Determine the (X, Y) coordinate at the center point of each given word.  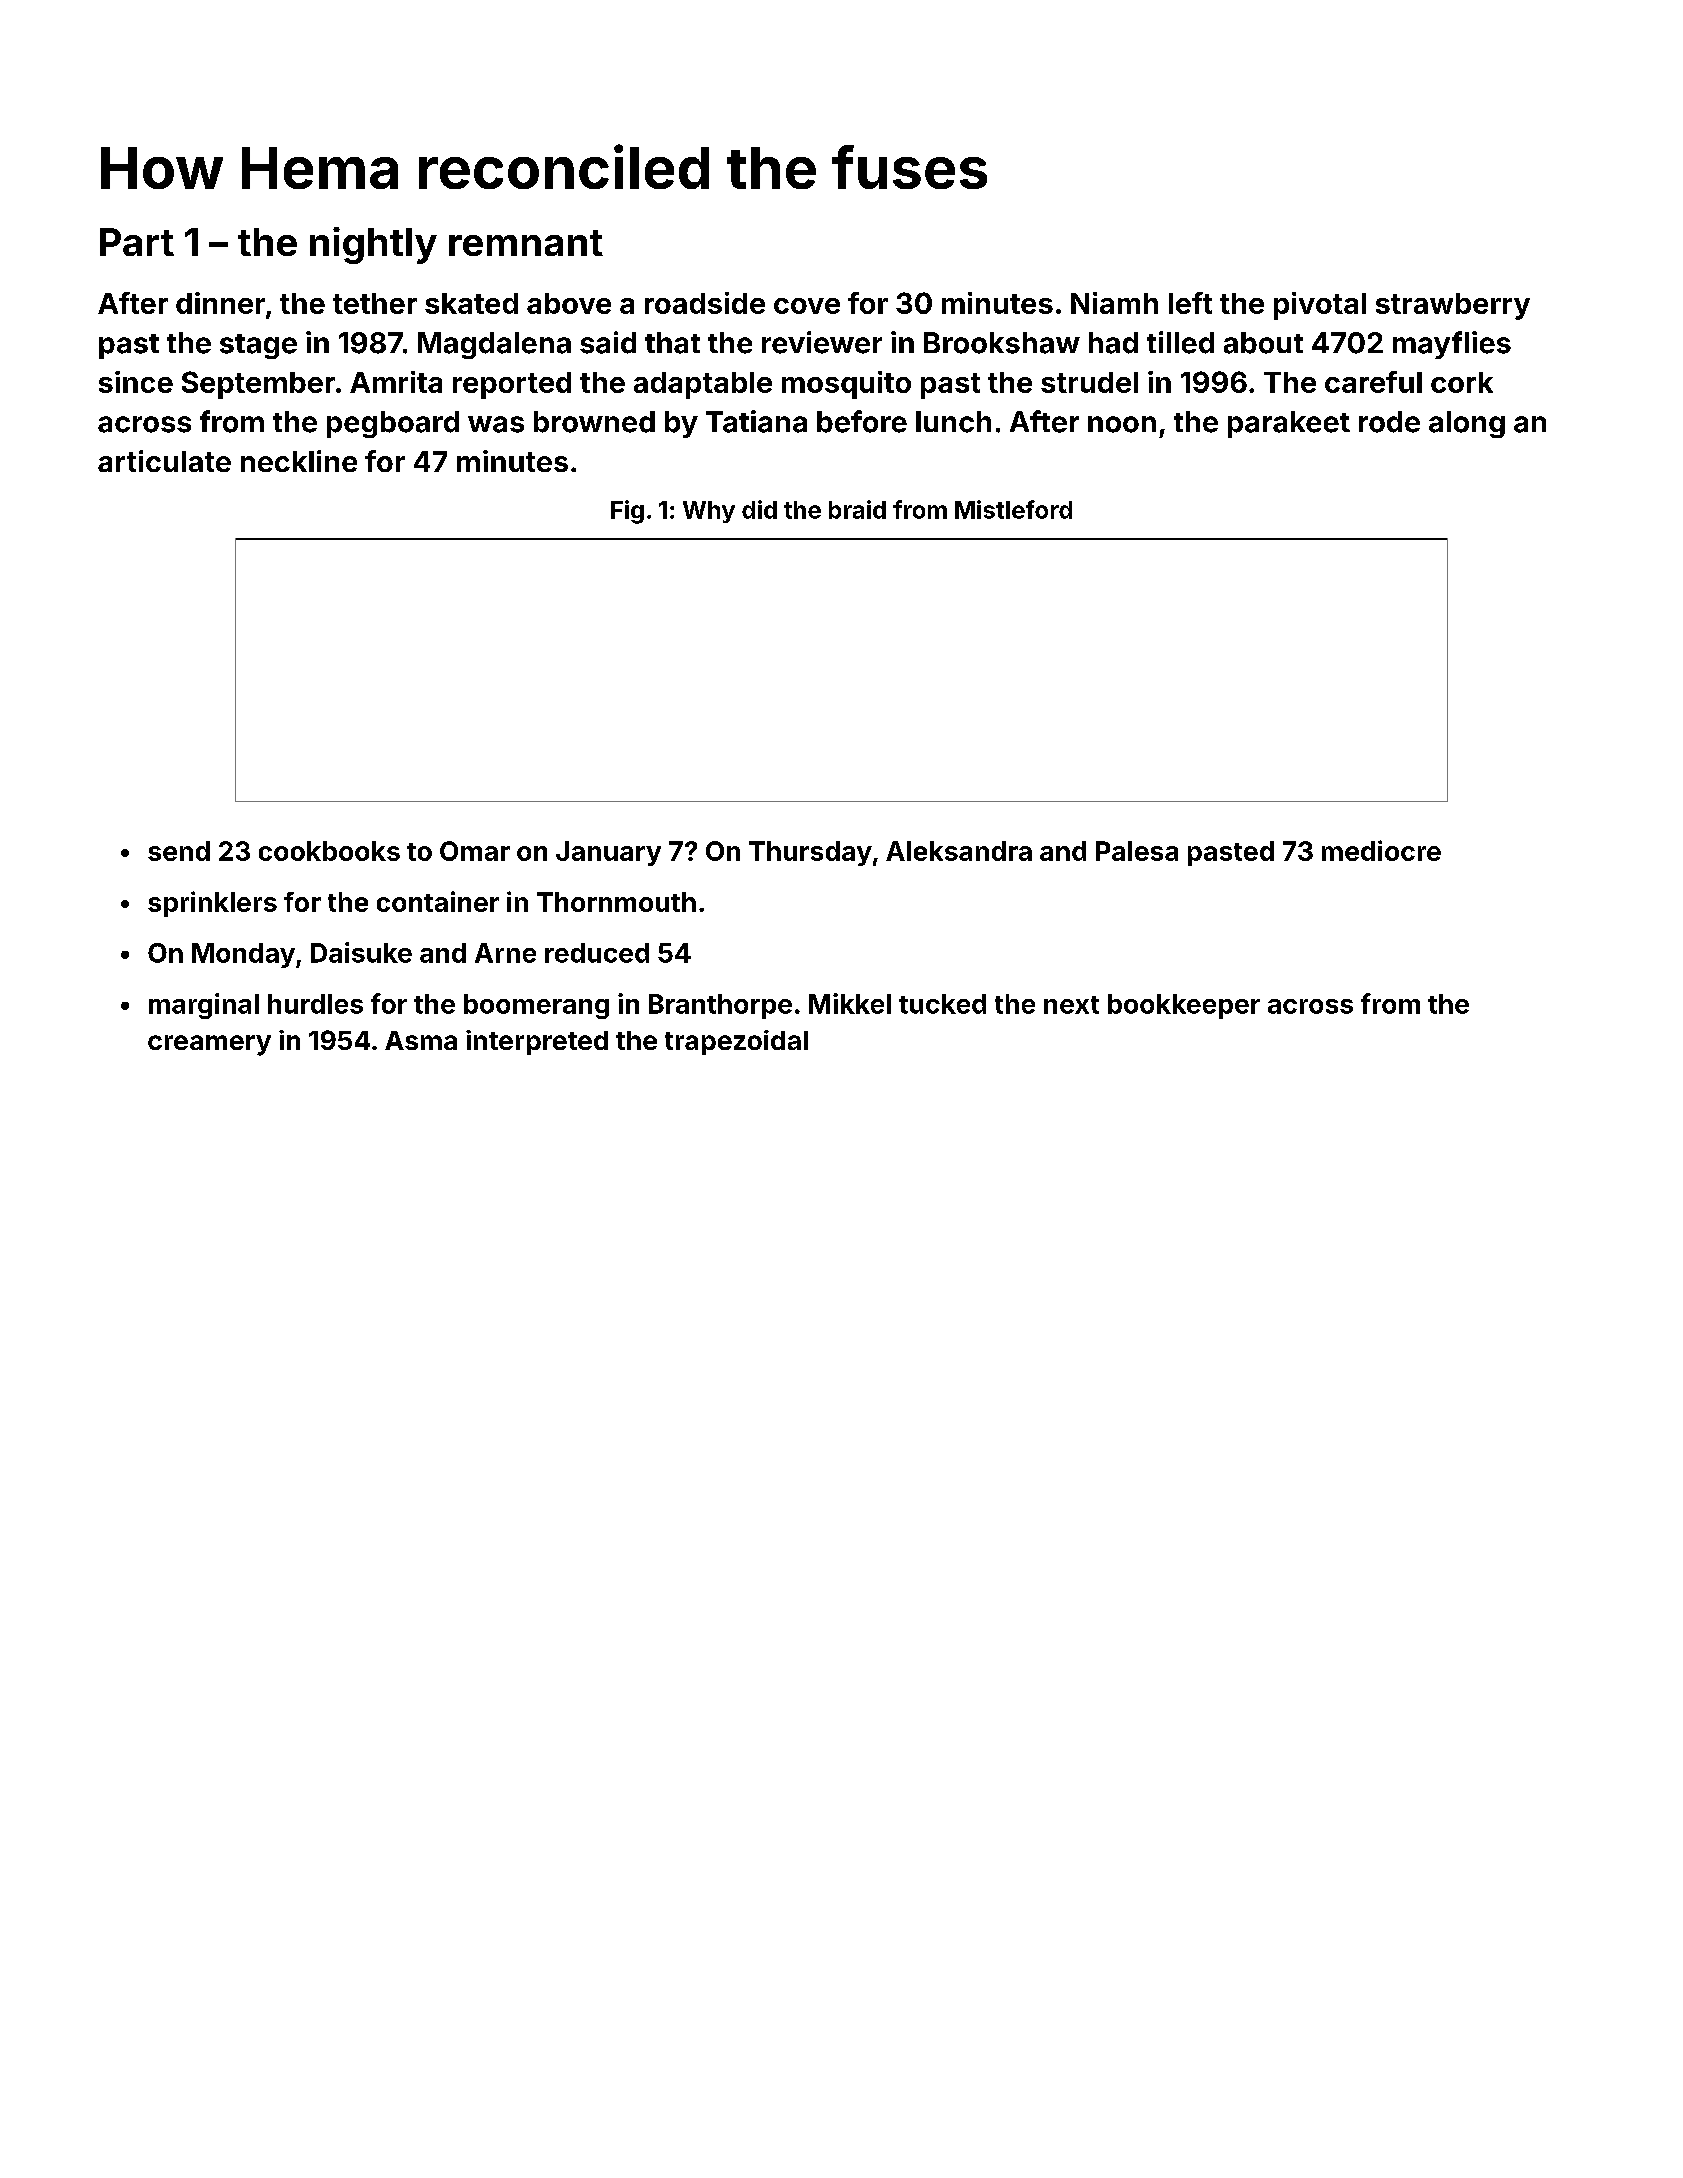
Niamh (1114, 303)
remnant (526, 243)
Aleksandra (959, 851)
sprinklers (212, 904)
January (608, 853)
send (179, 851)
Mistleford (1013, 509)
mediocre (1381, 850)
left (1190, 303)
